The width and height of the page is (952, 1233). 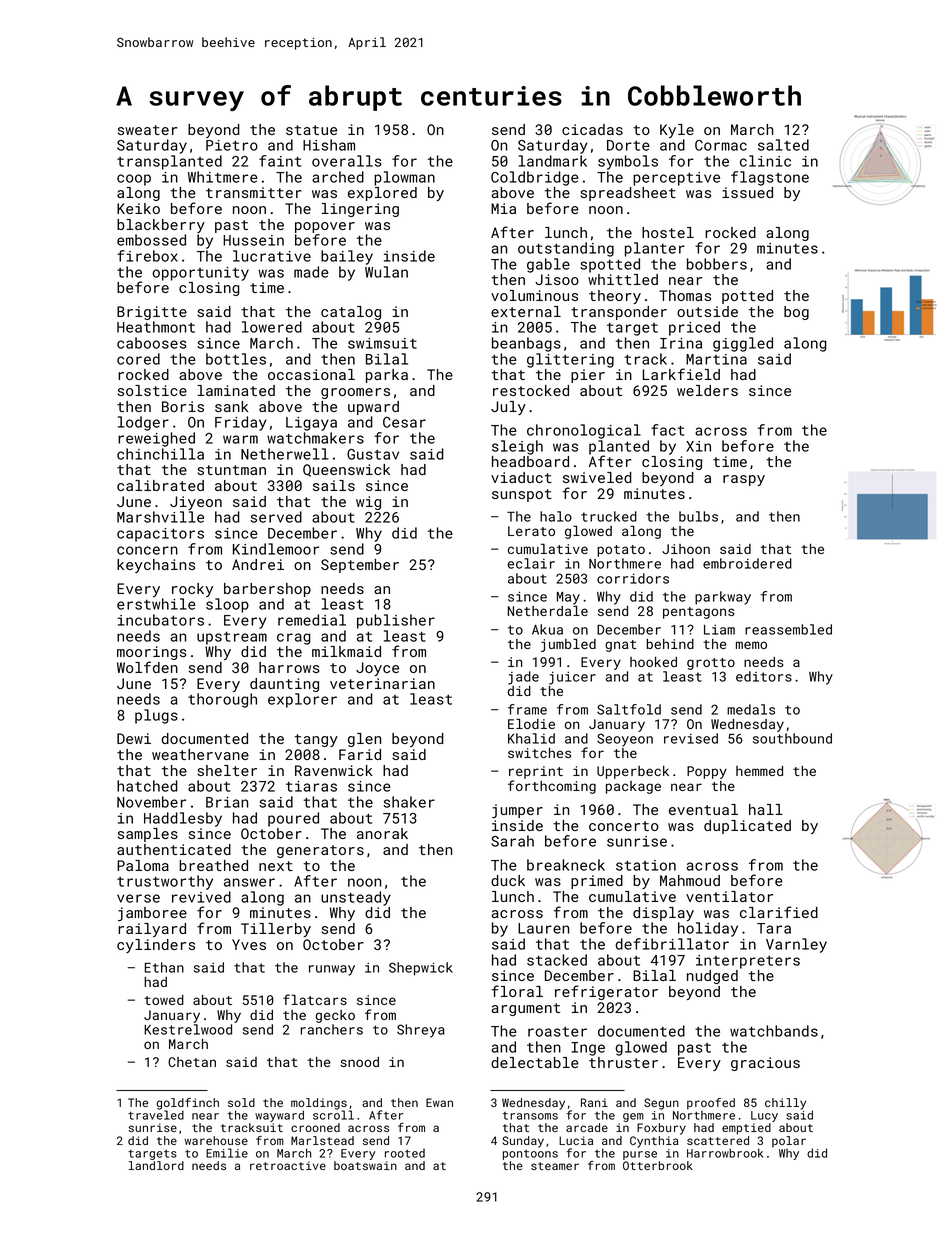 I want to click on sold, so click(x=241, y=1102).
